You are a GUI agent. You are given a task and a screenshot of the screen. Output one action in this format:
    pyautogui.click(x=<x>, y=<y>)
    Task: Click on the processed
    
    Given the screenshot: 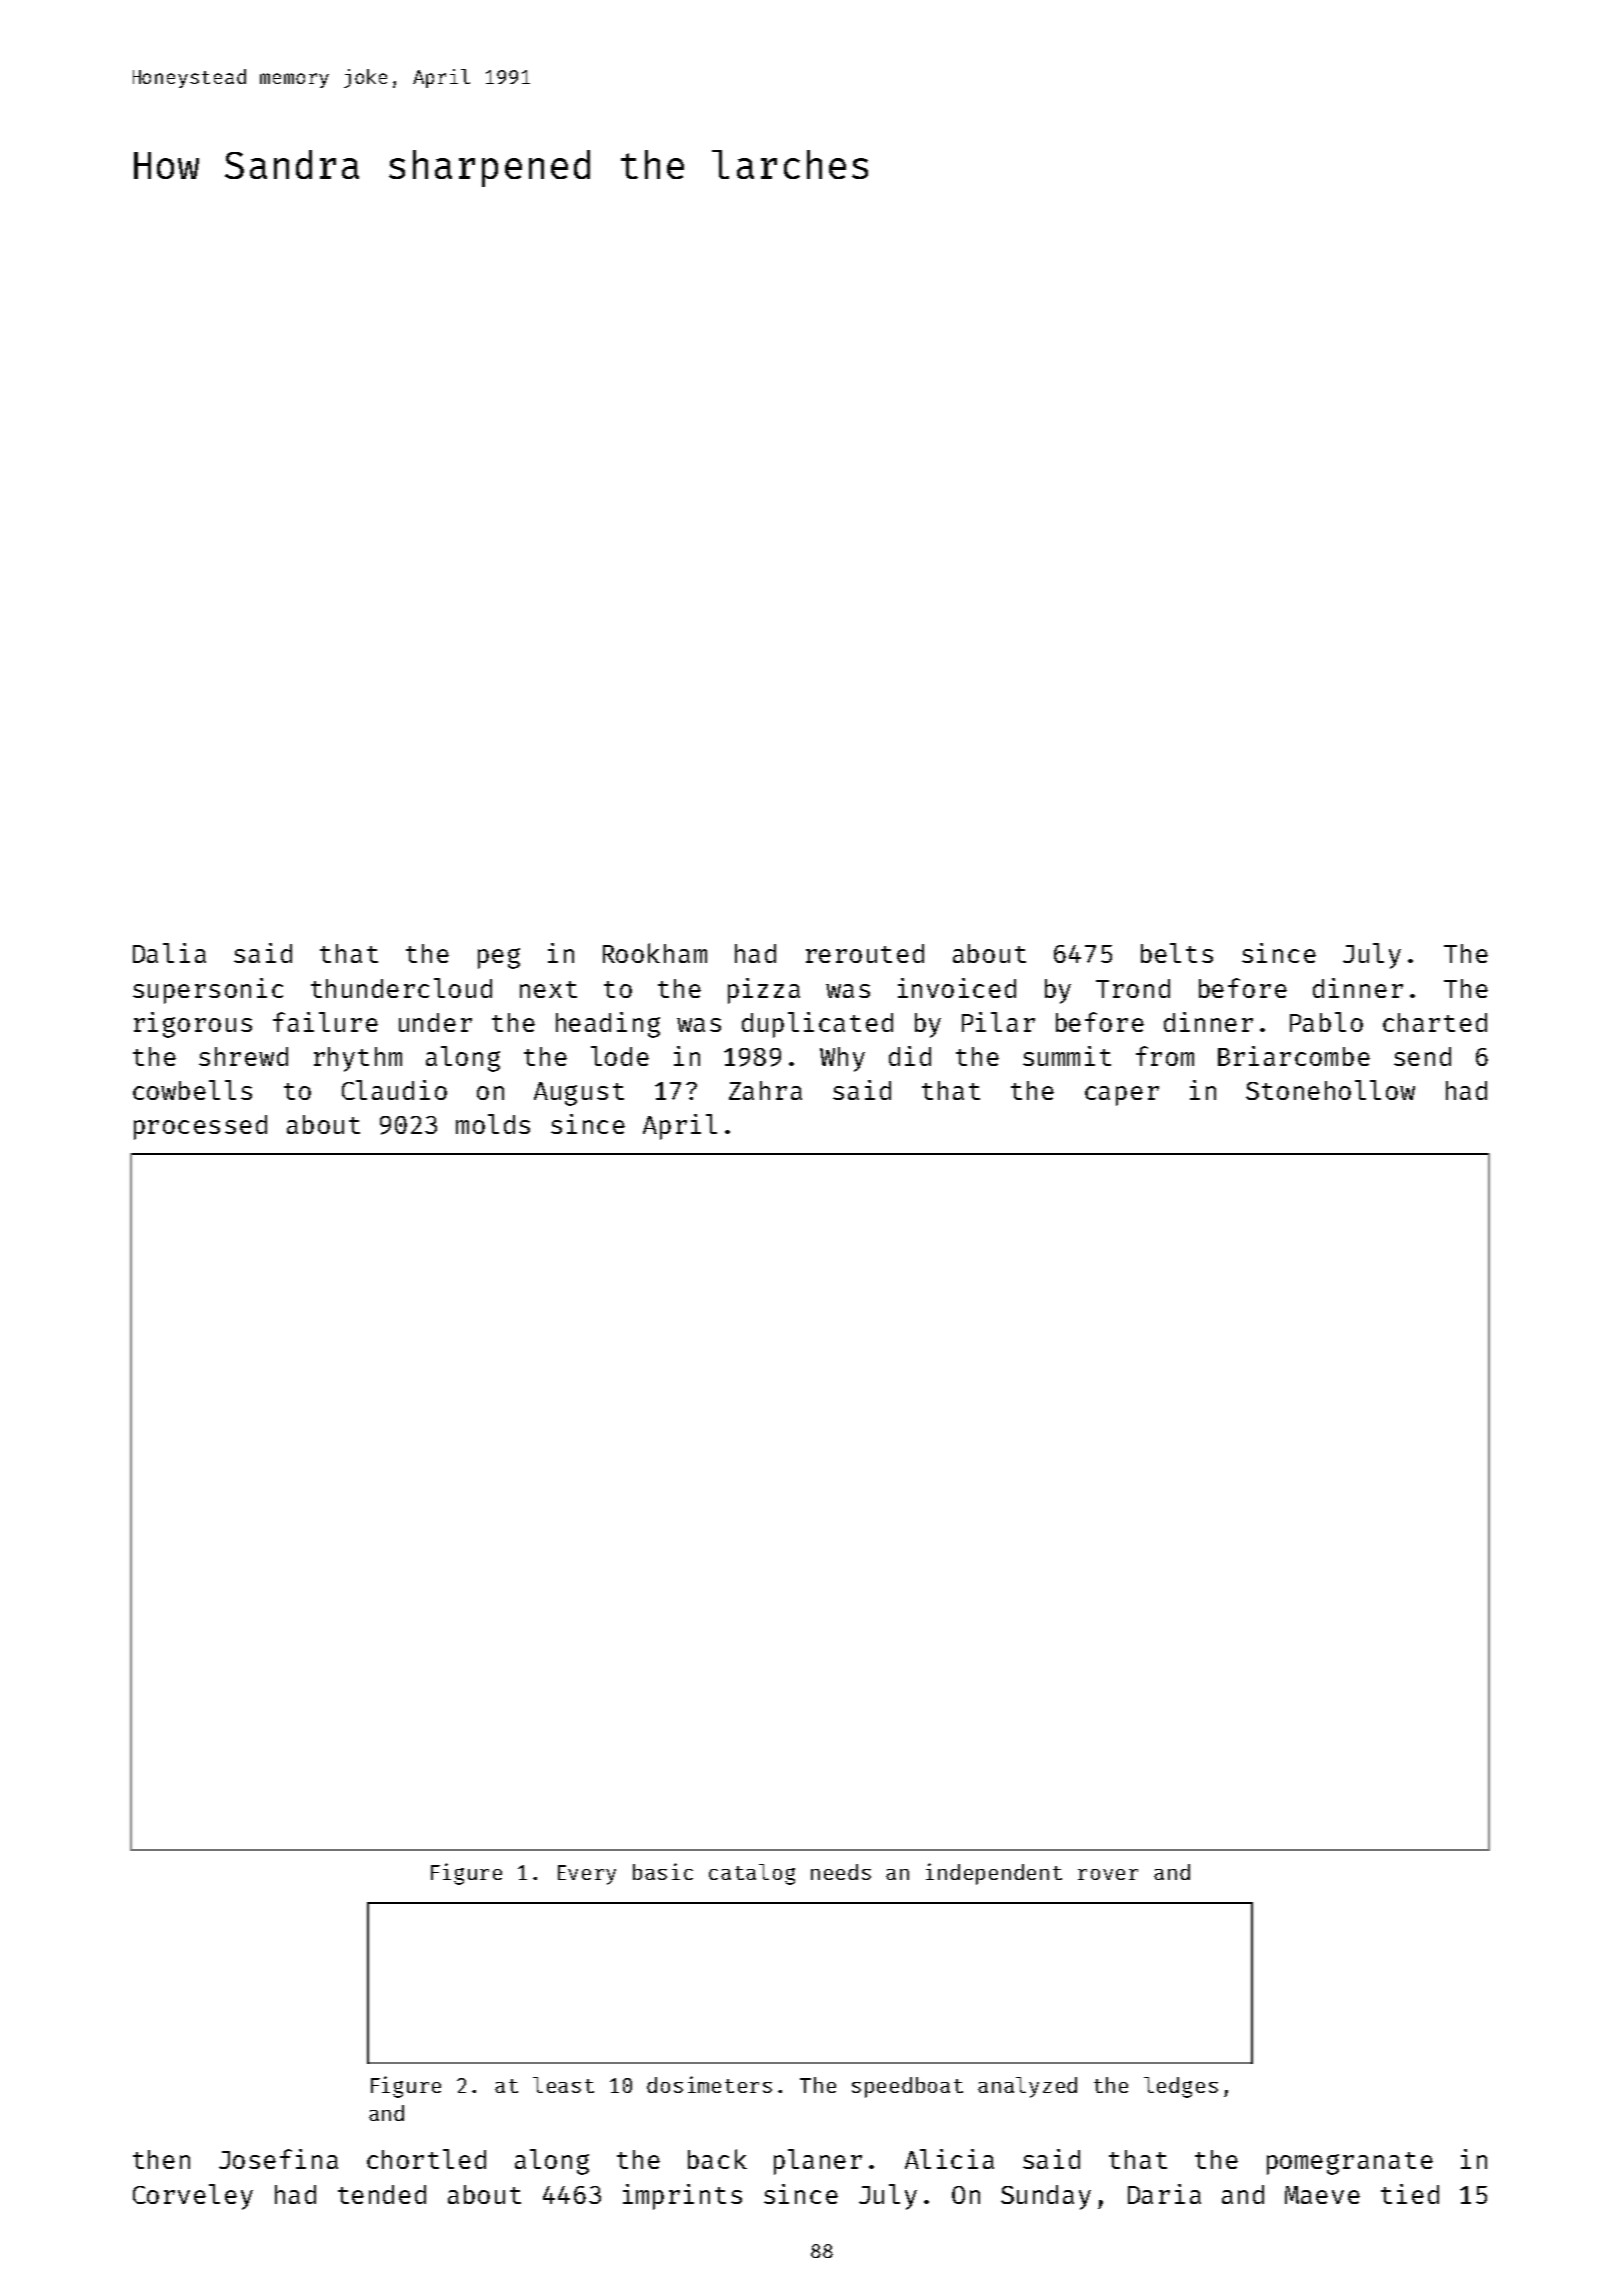 What is the action you would take?
    pyautogui.click(x=200, y=1127)
